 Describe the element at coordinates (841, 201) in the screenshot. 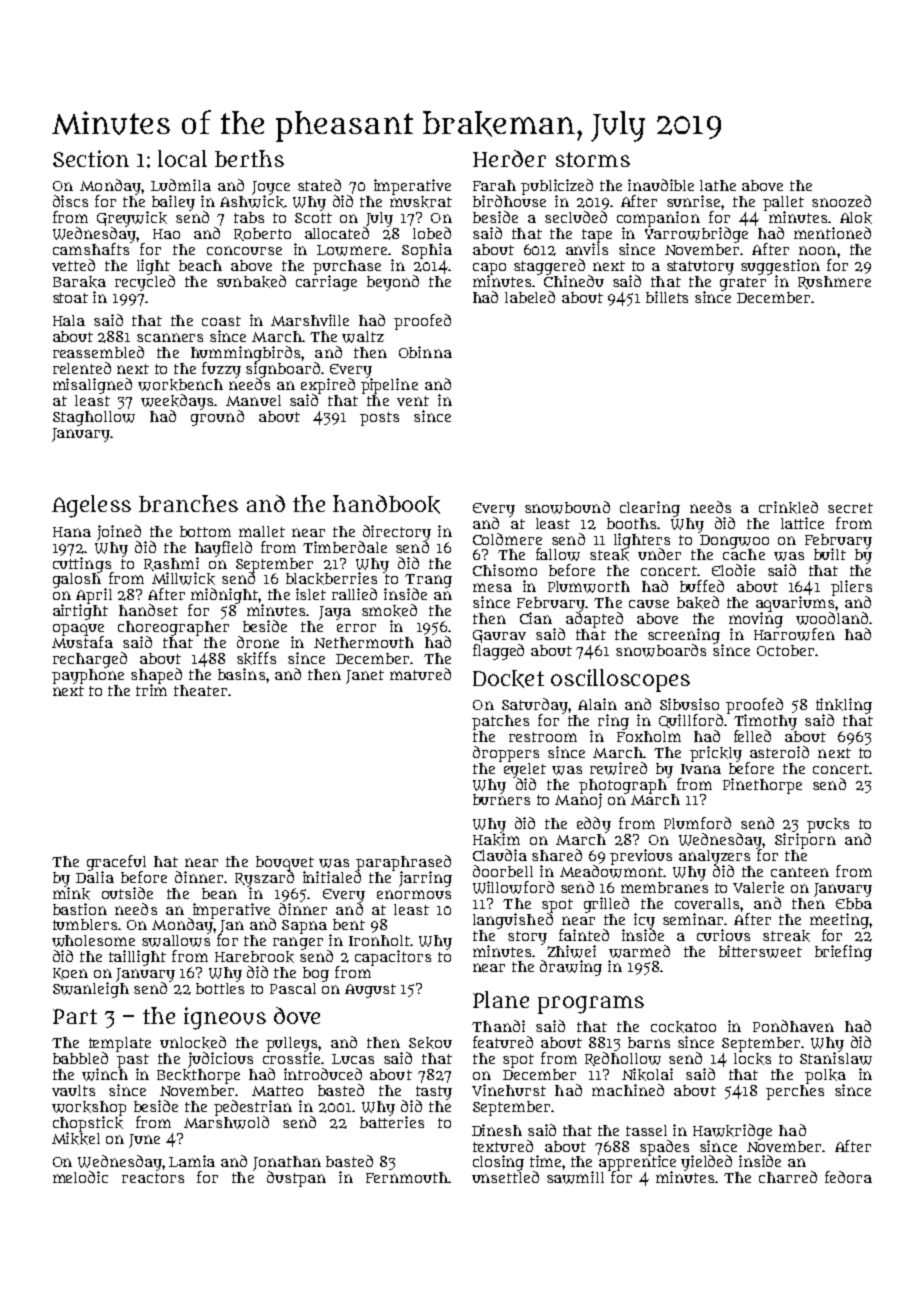

I see `snoozed` at that location.
